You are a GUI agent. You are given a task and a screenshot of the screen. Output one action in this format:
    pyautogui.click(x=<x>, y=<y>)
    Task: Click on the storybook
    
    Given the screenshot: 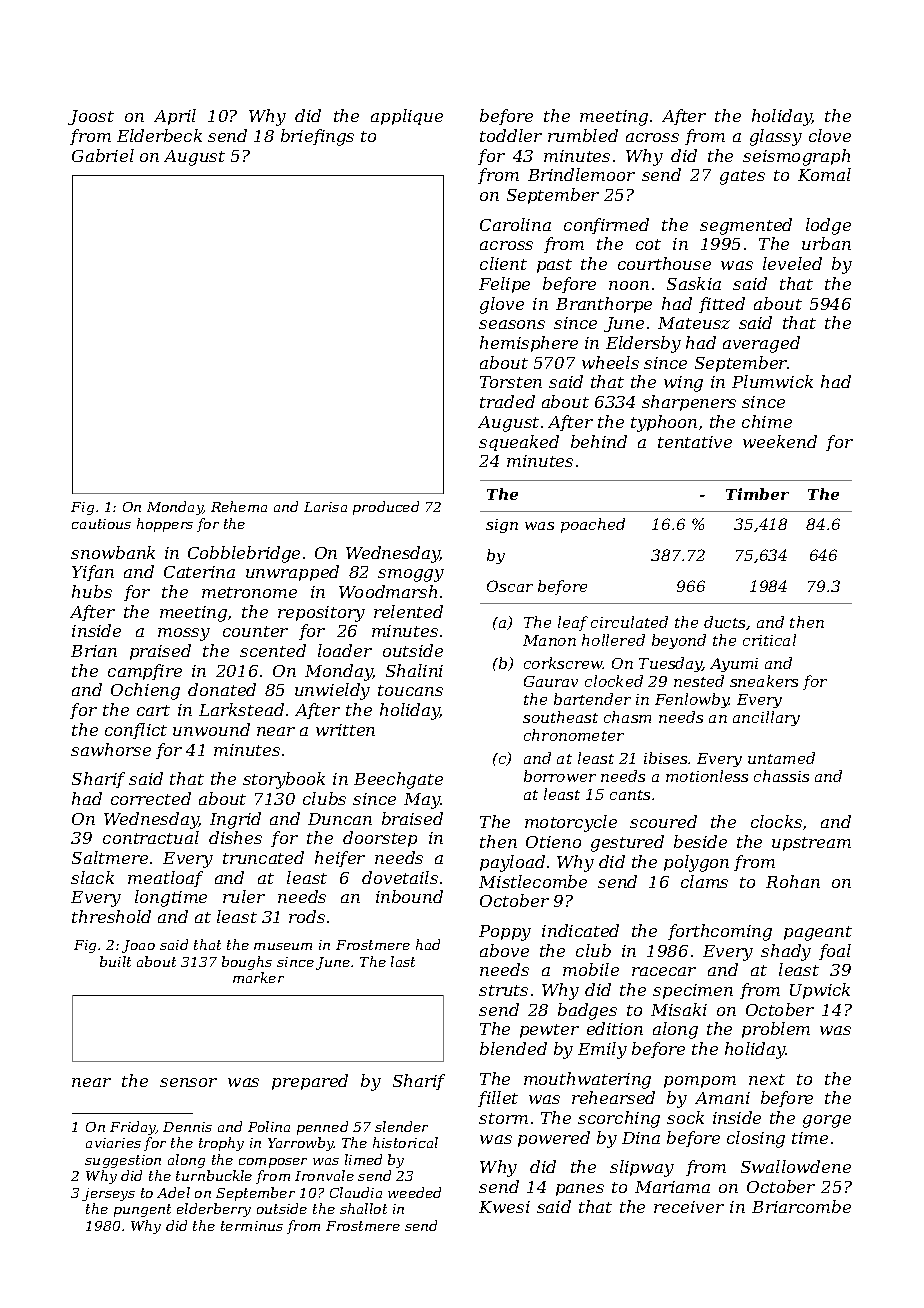 What is the action you would take?
    pyautogui.click(x=284, y=780)
